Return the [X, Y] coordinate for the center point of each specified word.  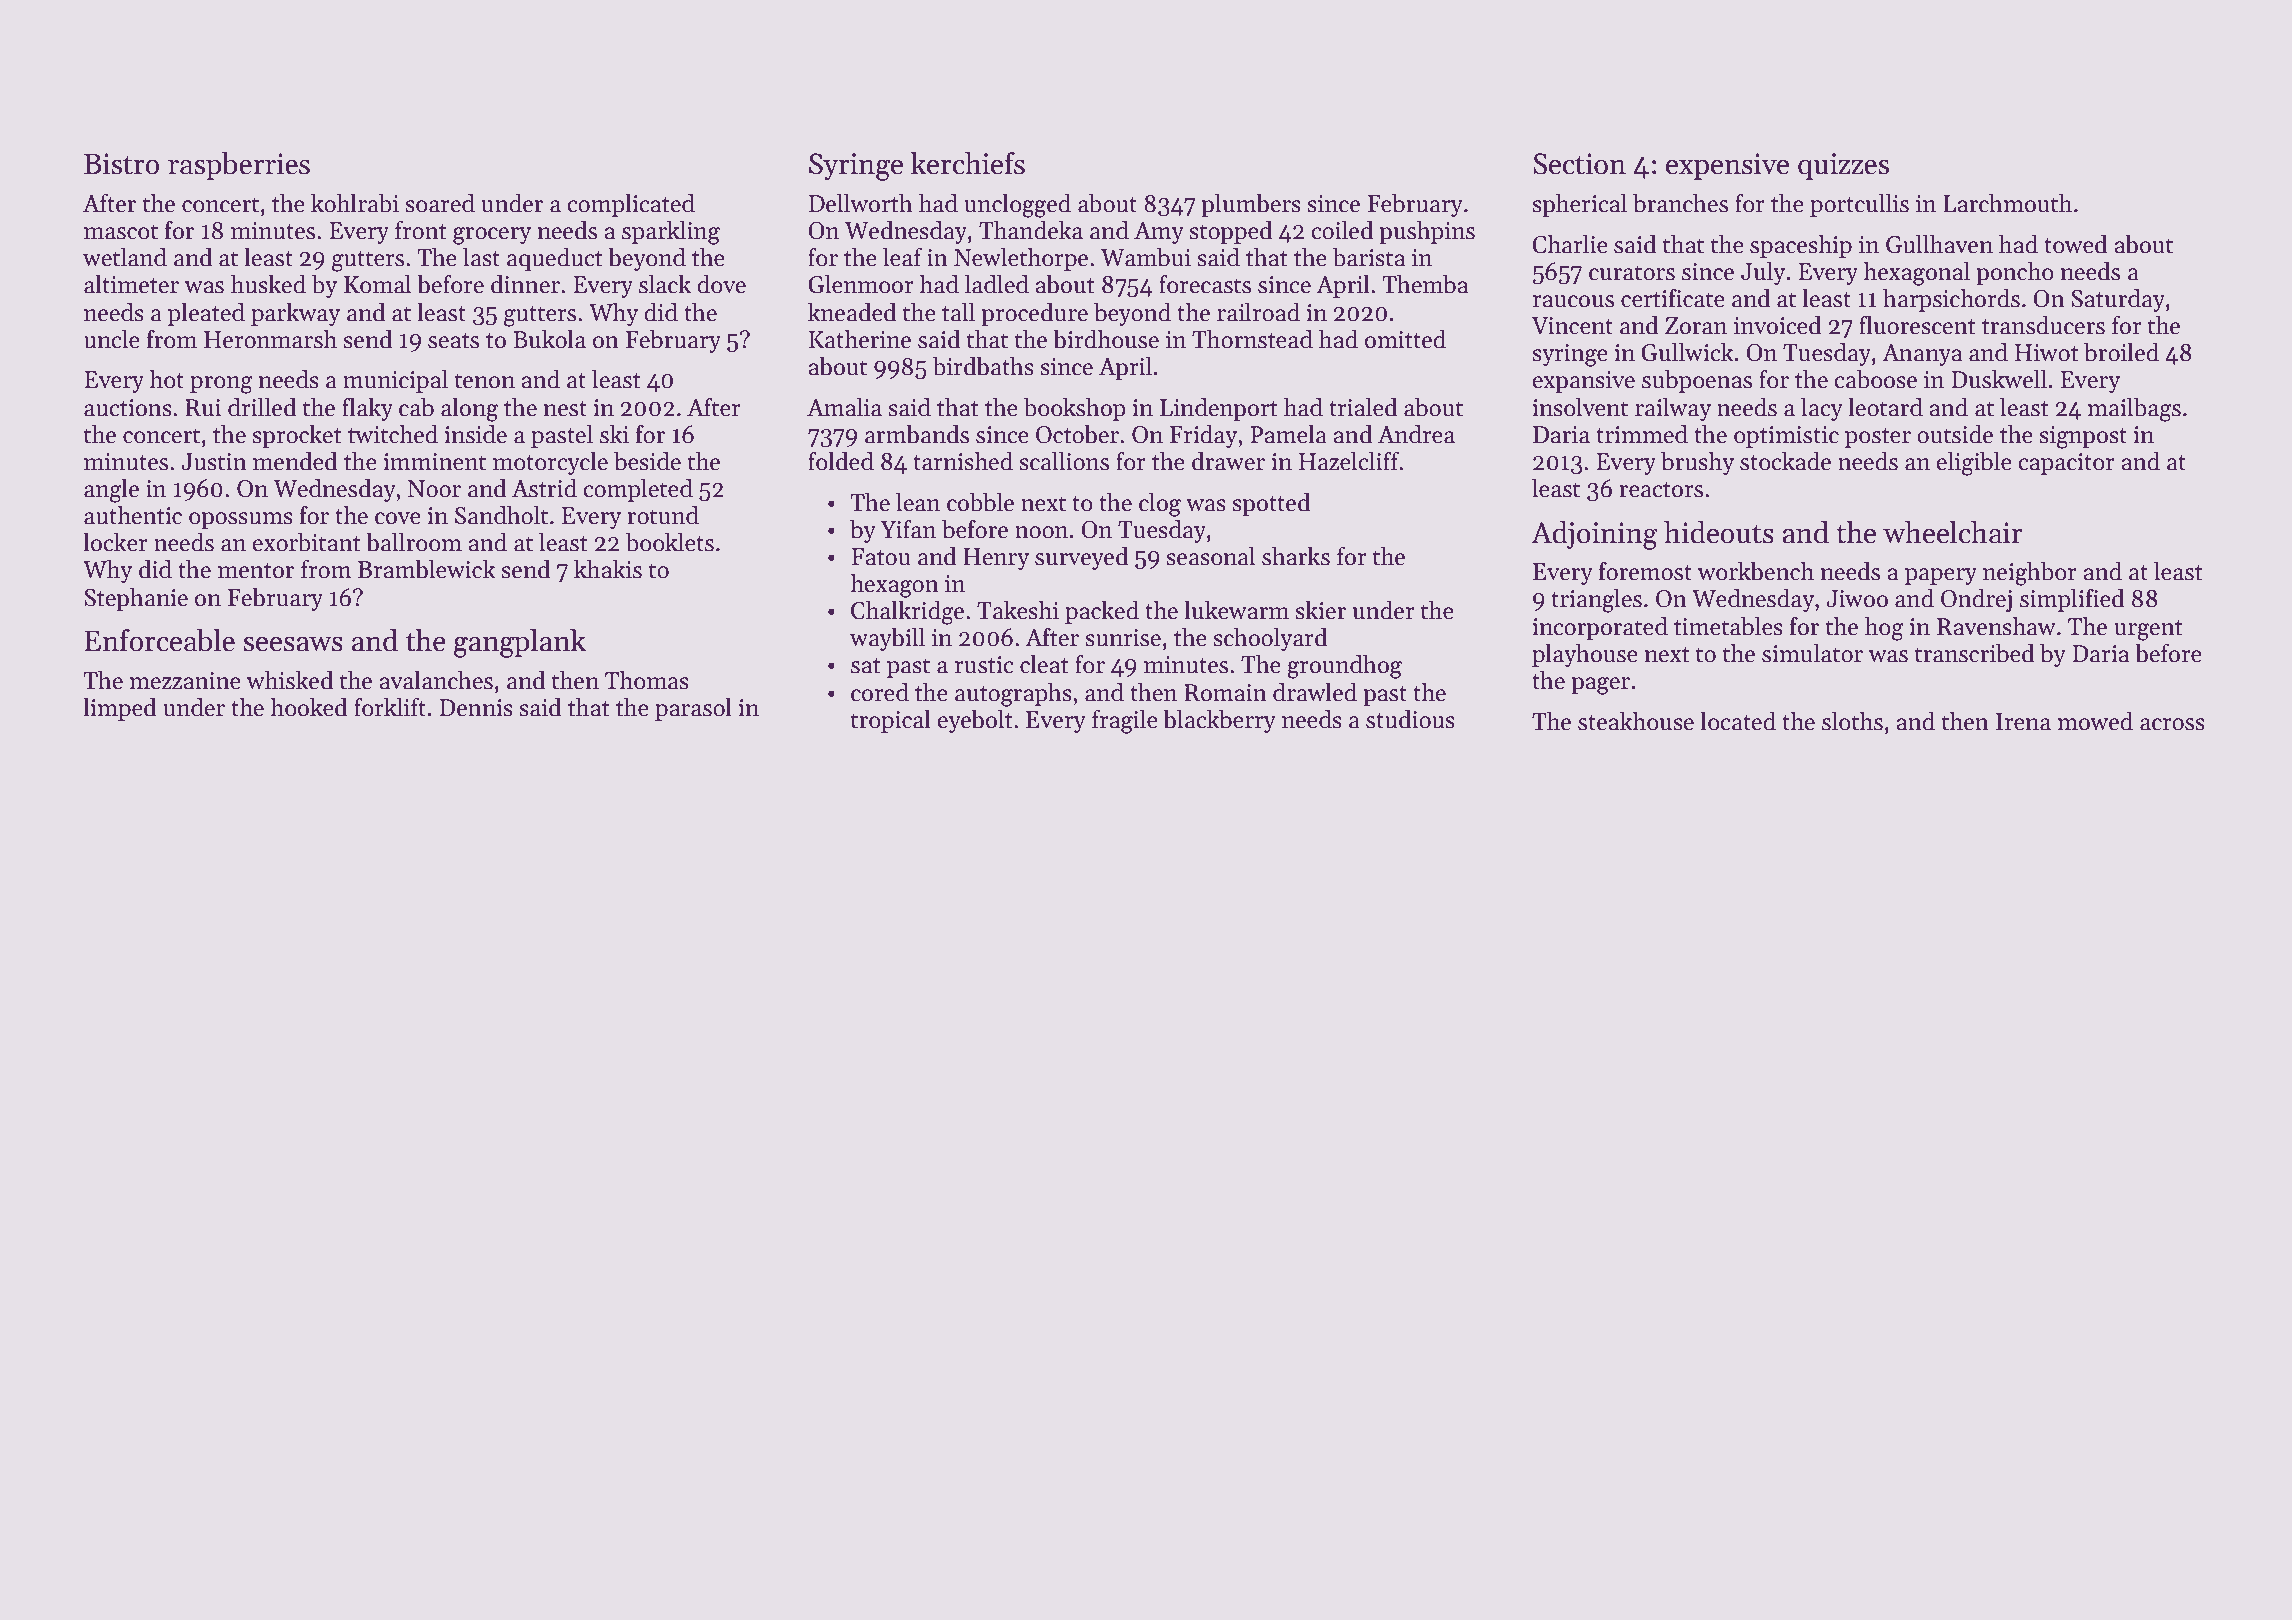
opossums [241, 520]
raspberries [239, 166]
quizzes [1843, 166]
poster [1878, 438]
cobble [980, 502]
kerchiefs [967, 163]
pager [1600, 686]
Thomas [647, 680]
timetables [1728, 626]
